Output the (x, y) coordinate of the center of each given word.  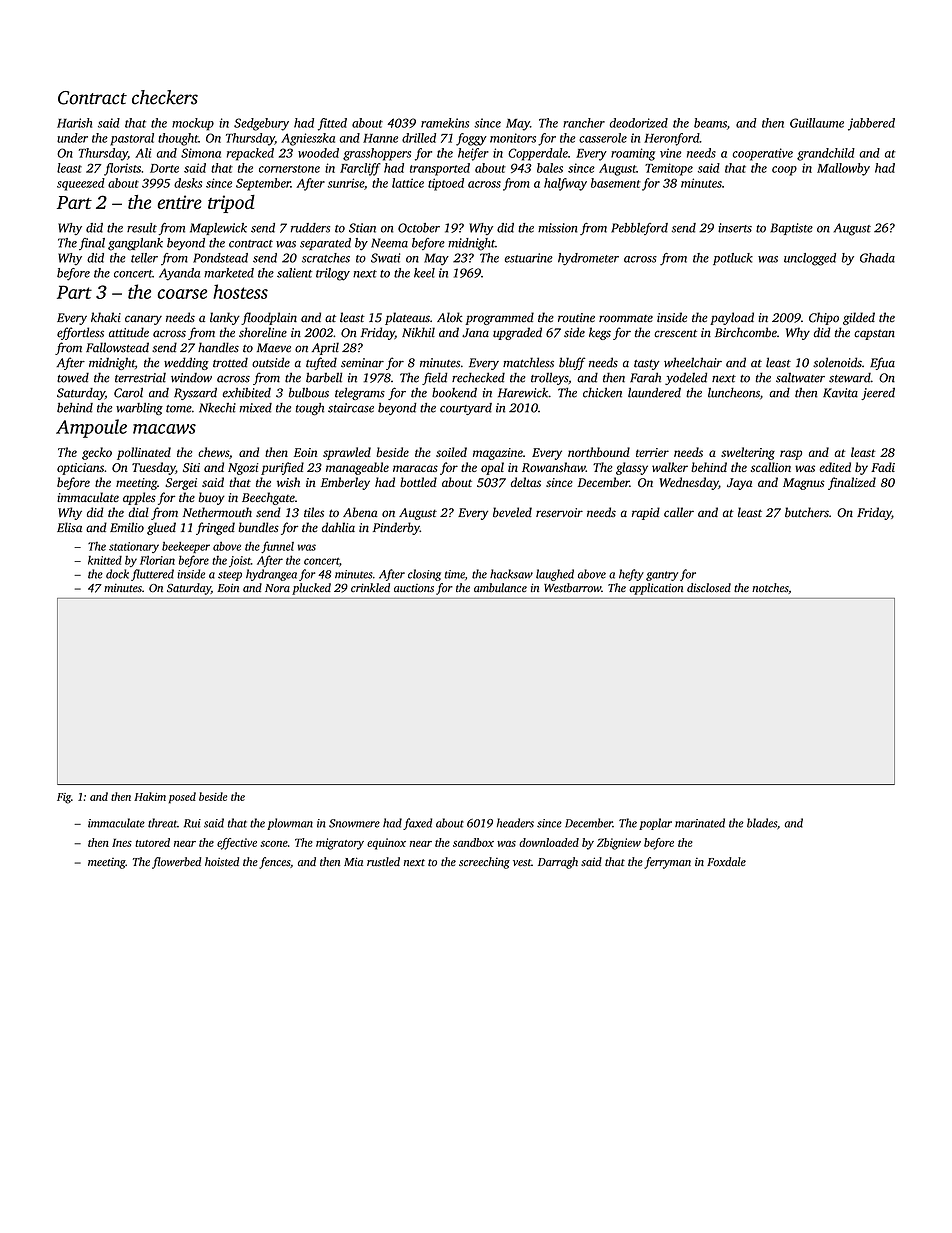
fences (274, 863)
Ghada (877, 258)
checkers (165, 97)
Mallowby (843, 169)
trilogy (333, 274)
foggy (471, 139)
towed (73, 378)
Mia (353, 862)
